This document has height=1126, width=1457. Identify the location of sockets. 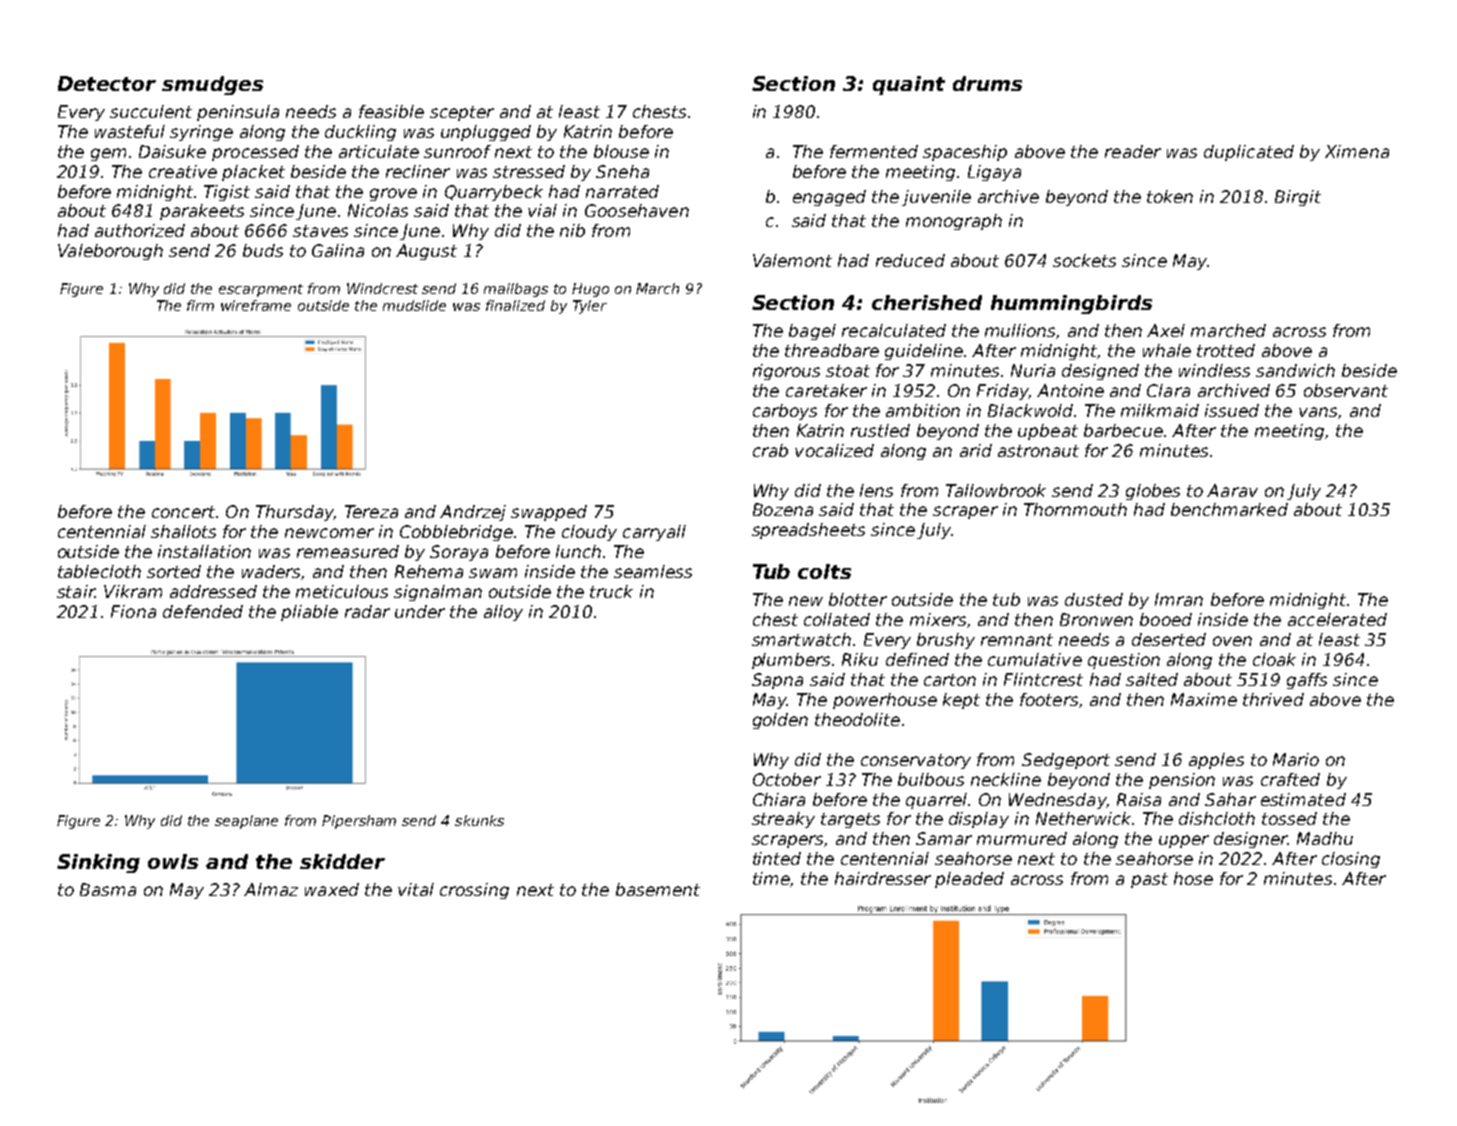
(1084, 260).
